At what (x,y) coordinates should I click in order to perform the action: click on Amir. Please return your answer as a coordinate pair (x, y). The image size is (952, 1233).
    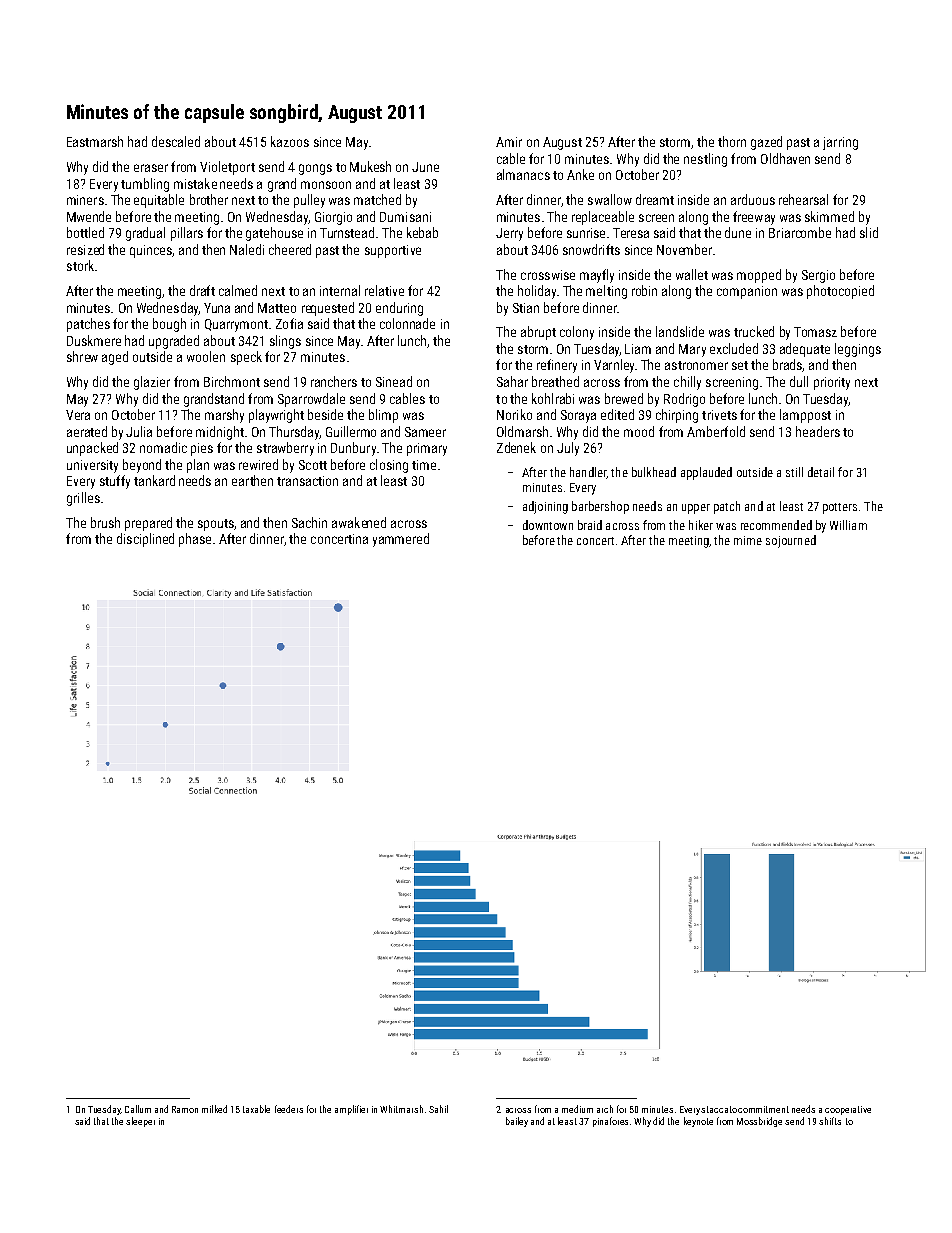
    Looking at the image, I should click on (509, 142).
